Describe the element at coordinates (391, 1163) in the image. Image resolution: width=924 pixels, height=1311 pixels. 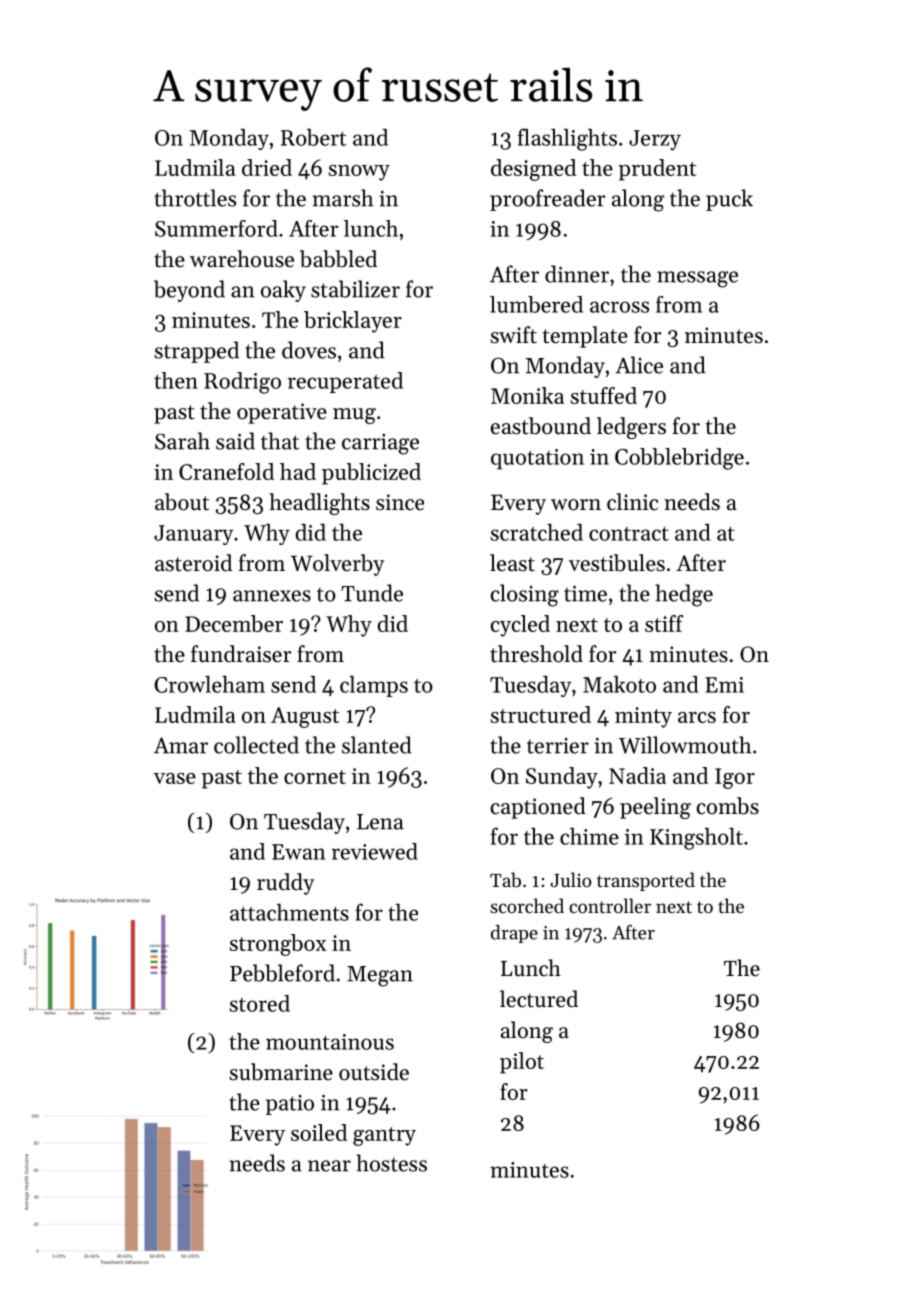
I see `hostess` at that location.
